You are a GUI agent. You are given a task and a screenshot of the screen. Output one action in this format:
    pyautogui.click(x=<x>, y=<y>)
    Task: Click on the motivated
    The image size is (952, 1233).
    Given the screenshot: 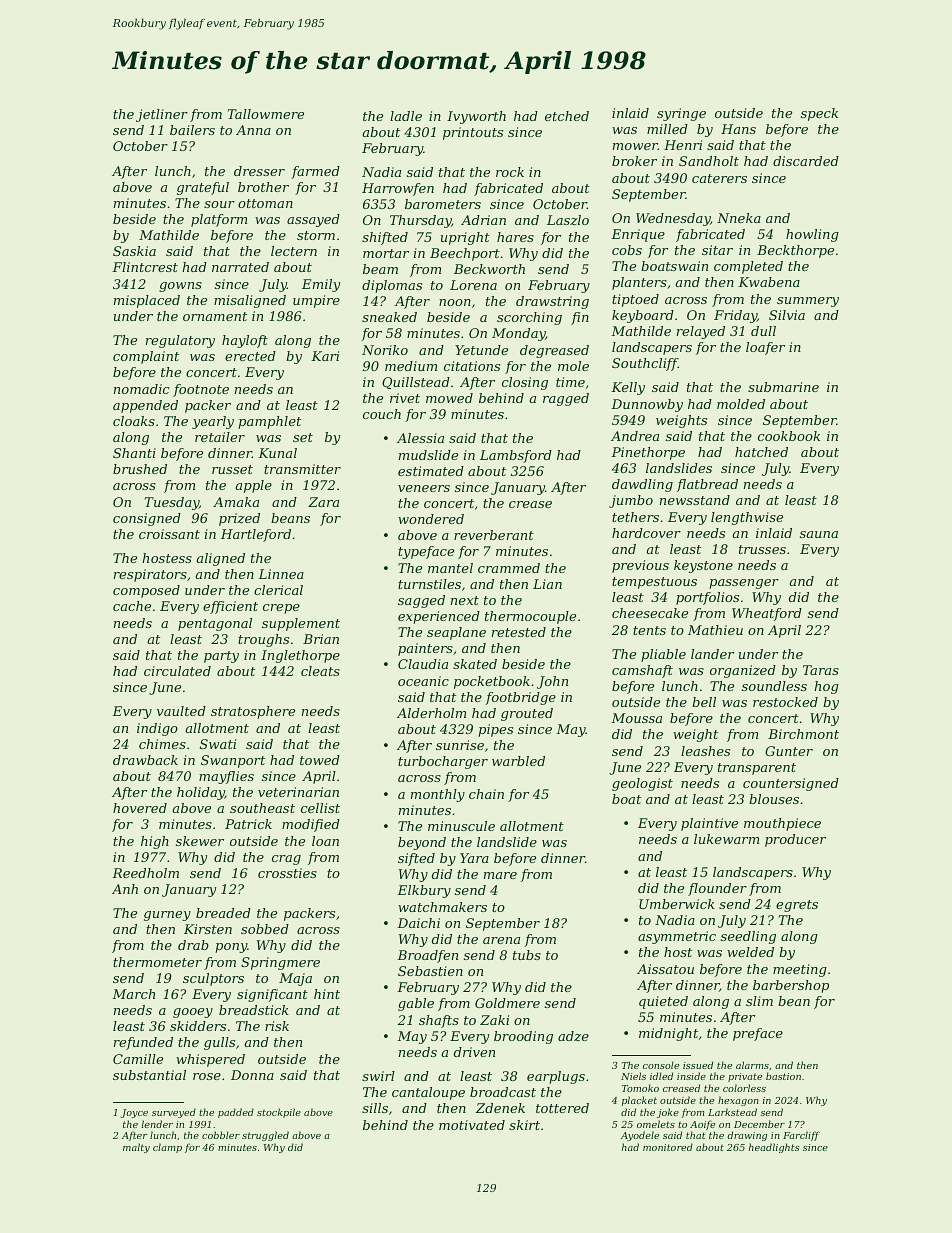 What is the action you would take?
    pyautogui.click(x=472, y=1125)
